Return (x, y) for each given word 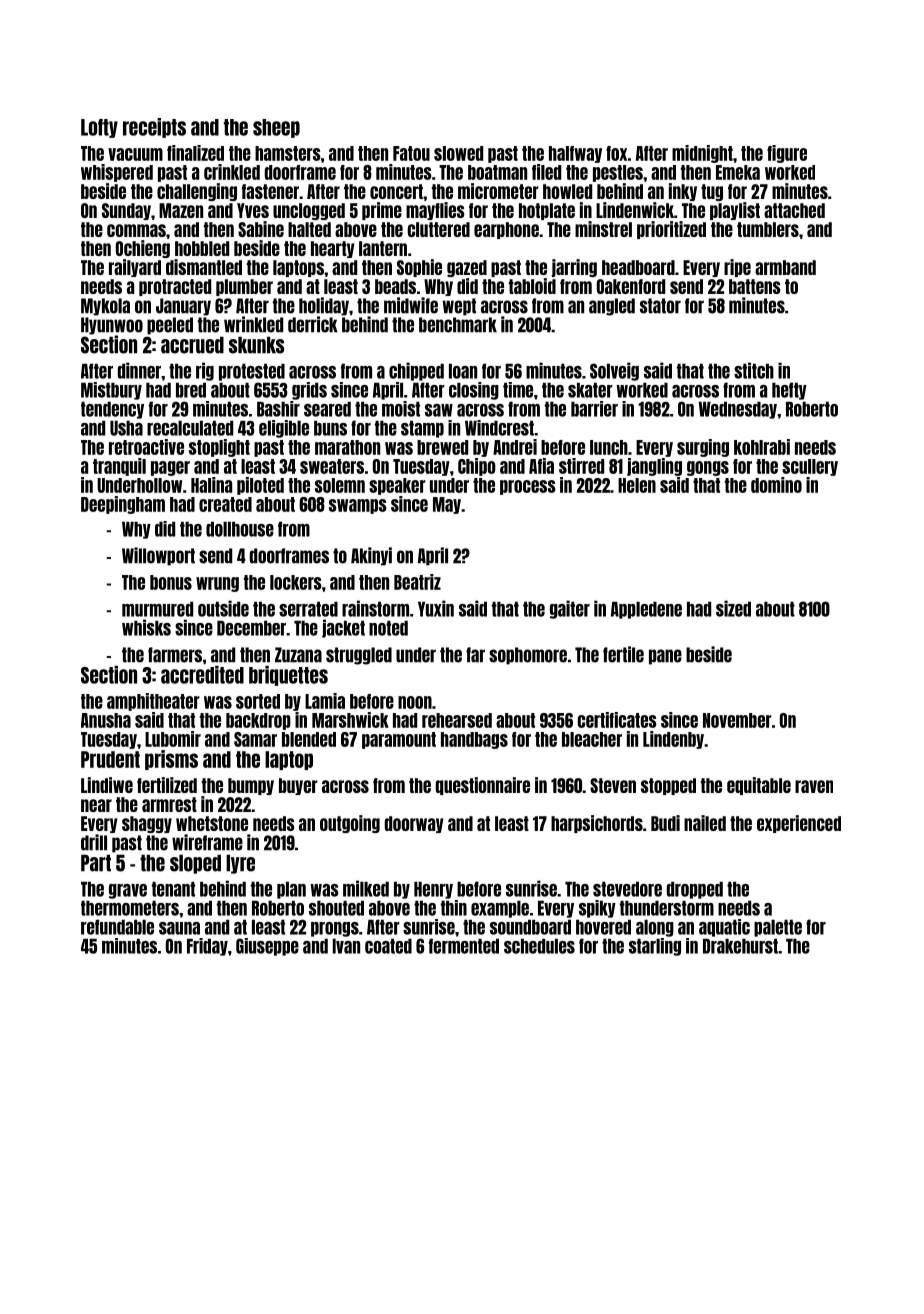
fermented (464, 946)
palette (778, 928)
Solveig (614, 371)
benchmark (458, 325)
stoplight (219, 448)
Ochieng (143, 249)
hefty (789, 391)
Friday (207, 947)
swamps (358, 506)
